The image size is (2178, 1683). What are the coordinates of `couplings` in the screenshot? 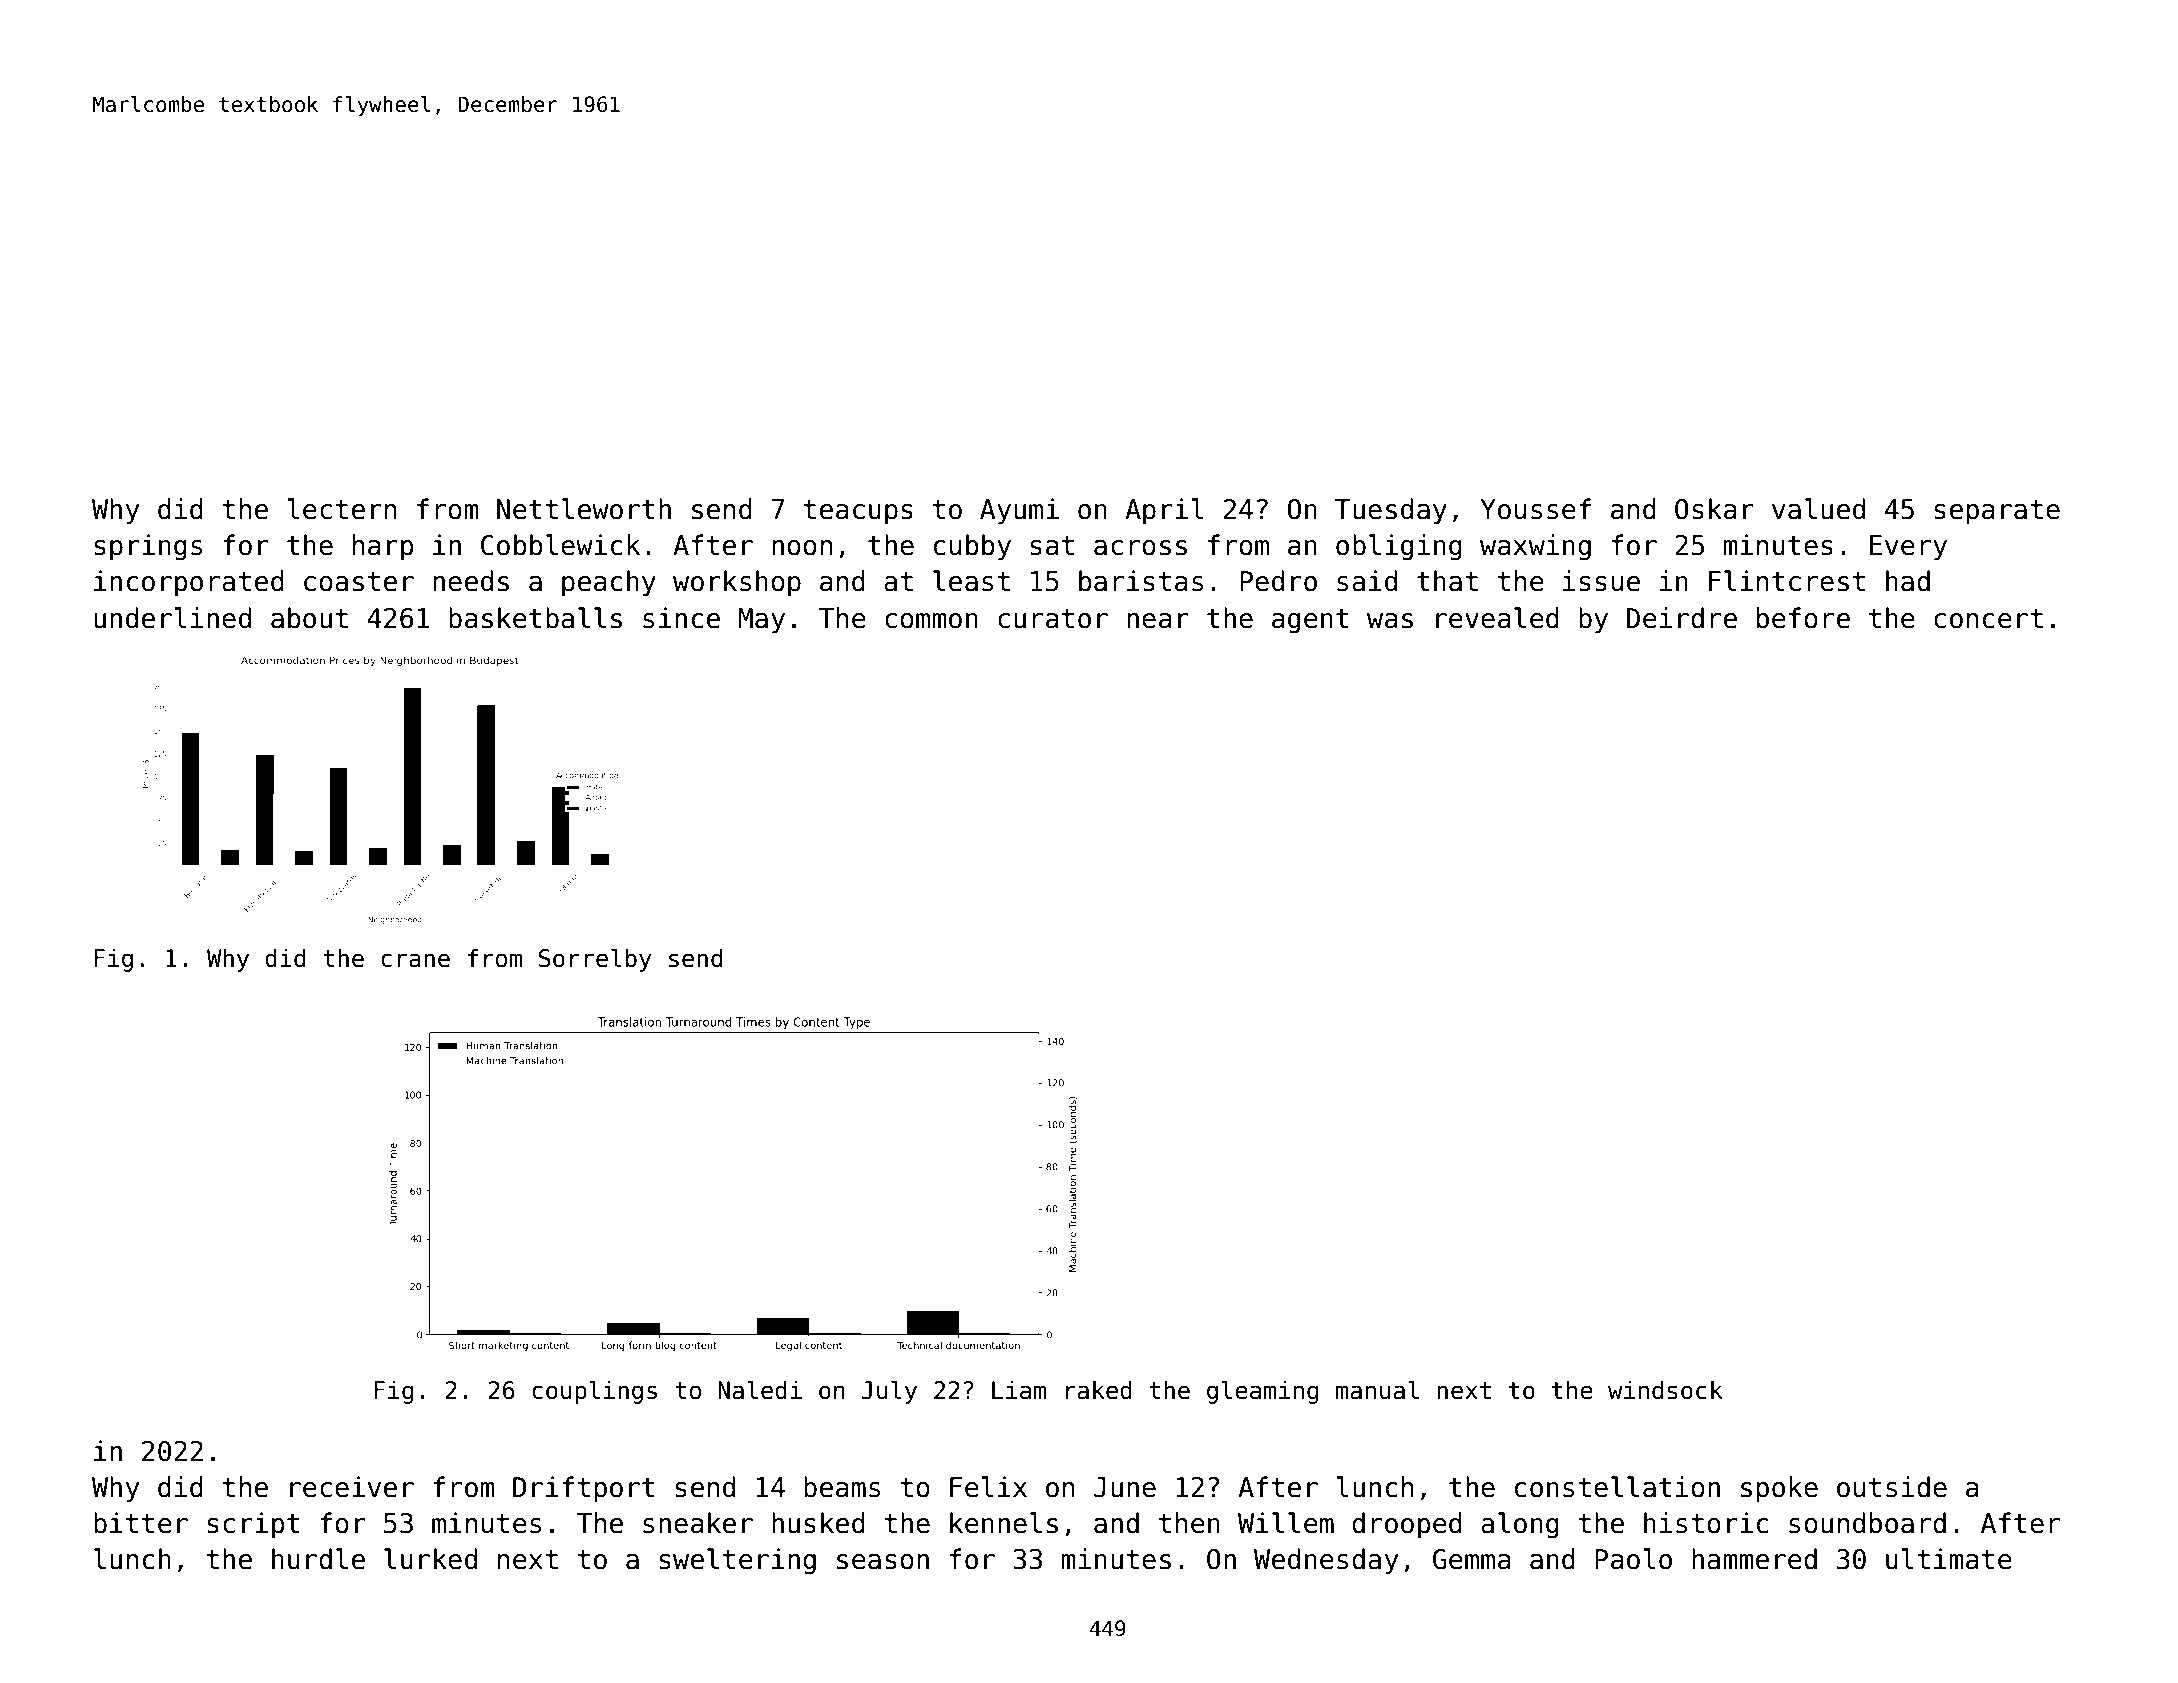 It's located at (594, 1392).
